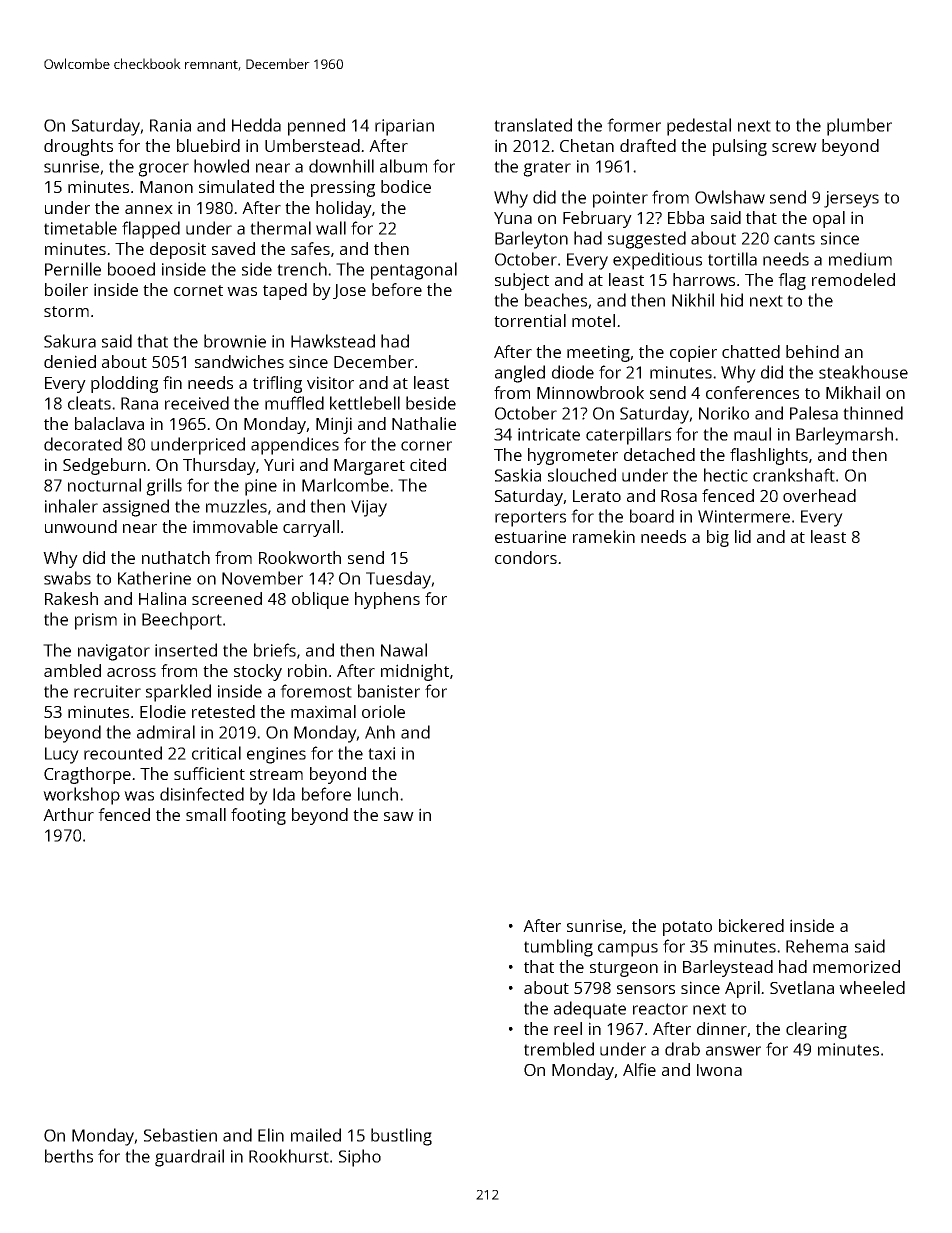  Describe the element at coordinates (559, 1049) in the screenshot. I see `trembled` at that location.
